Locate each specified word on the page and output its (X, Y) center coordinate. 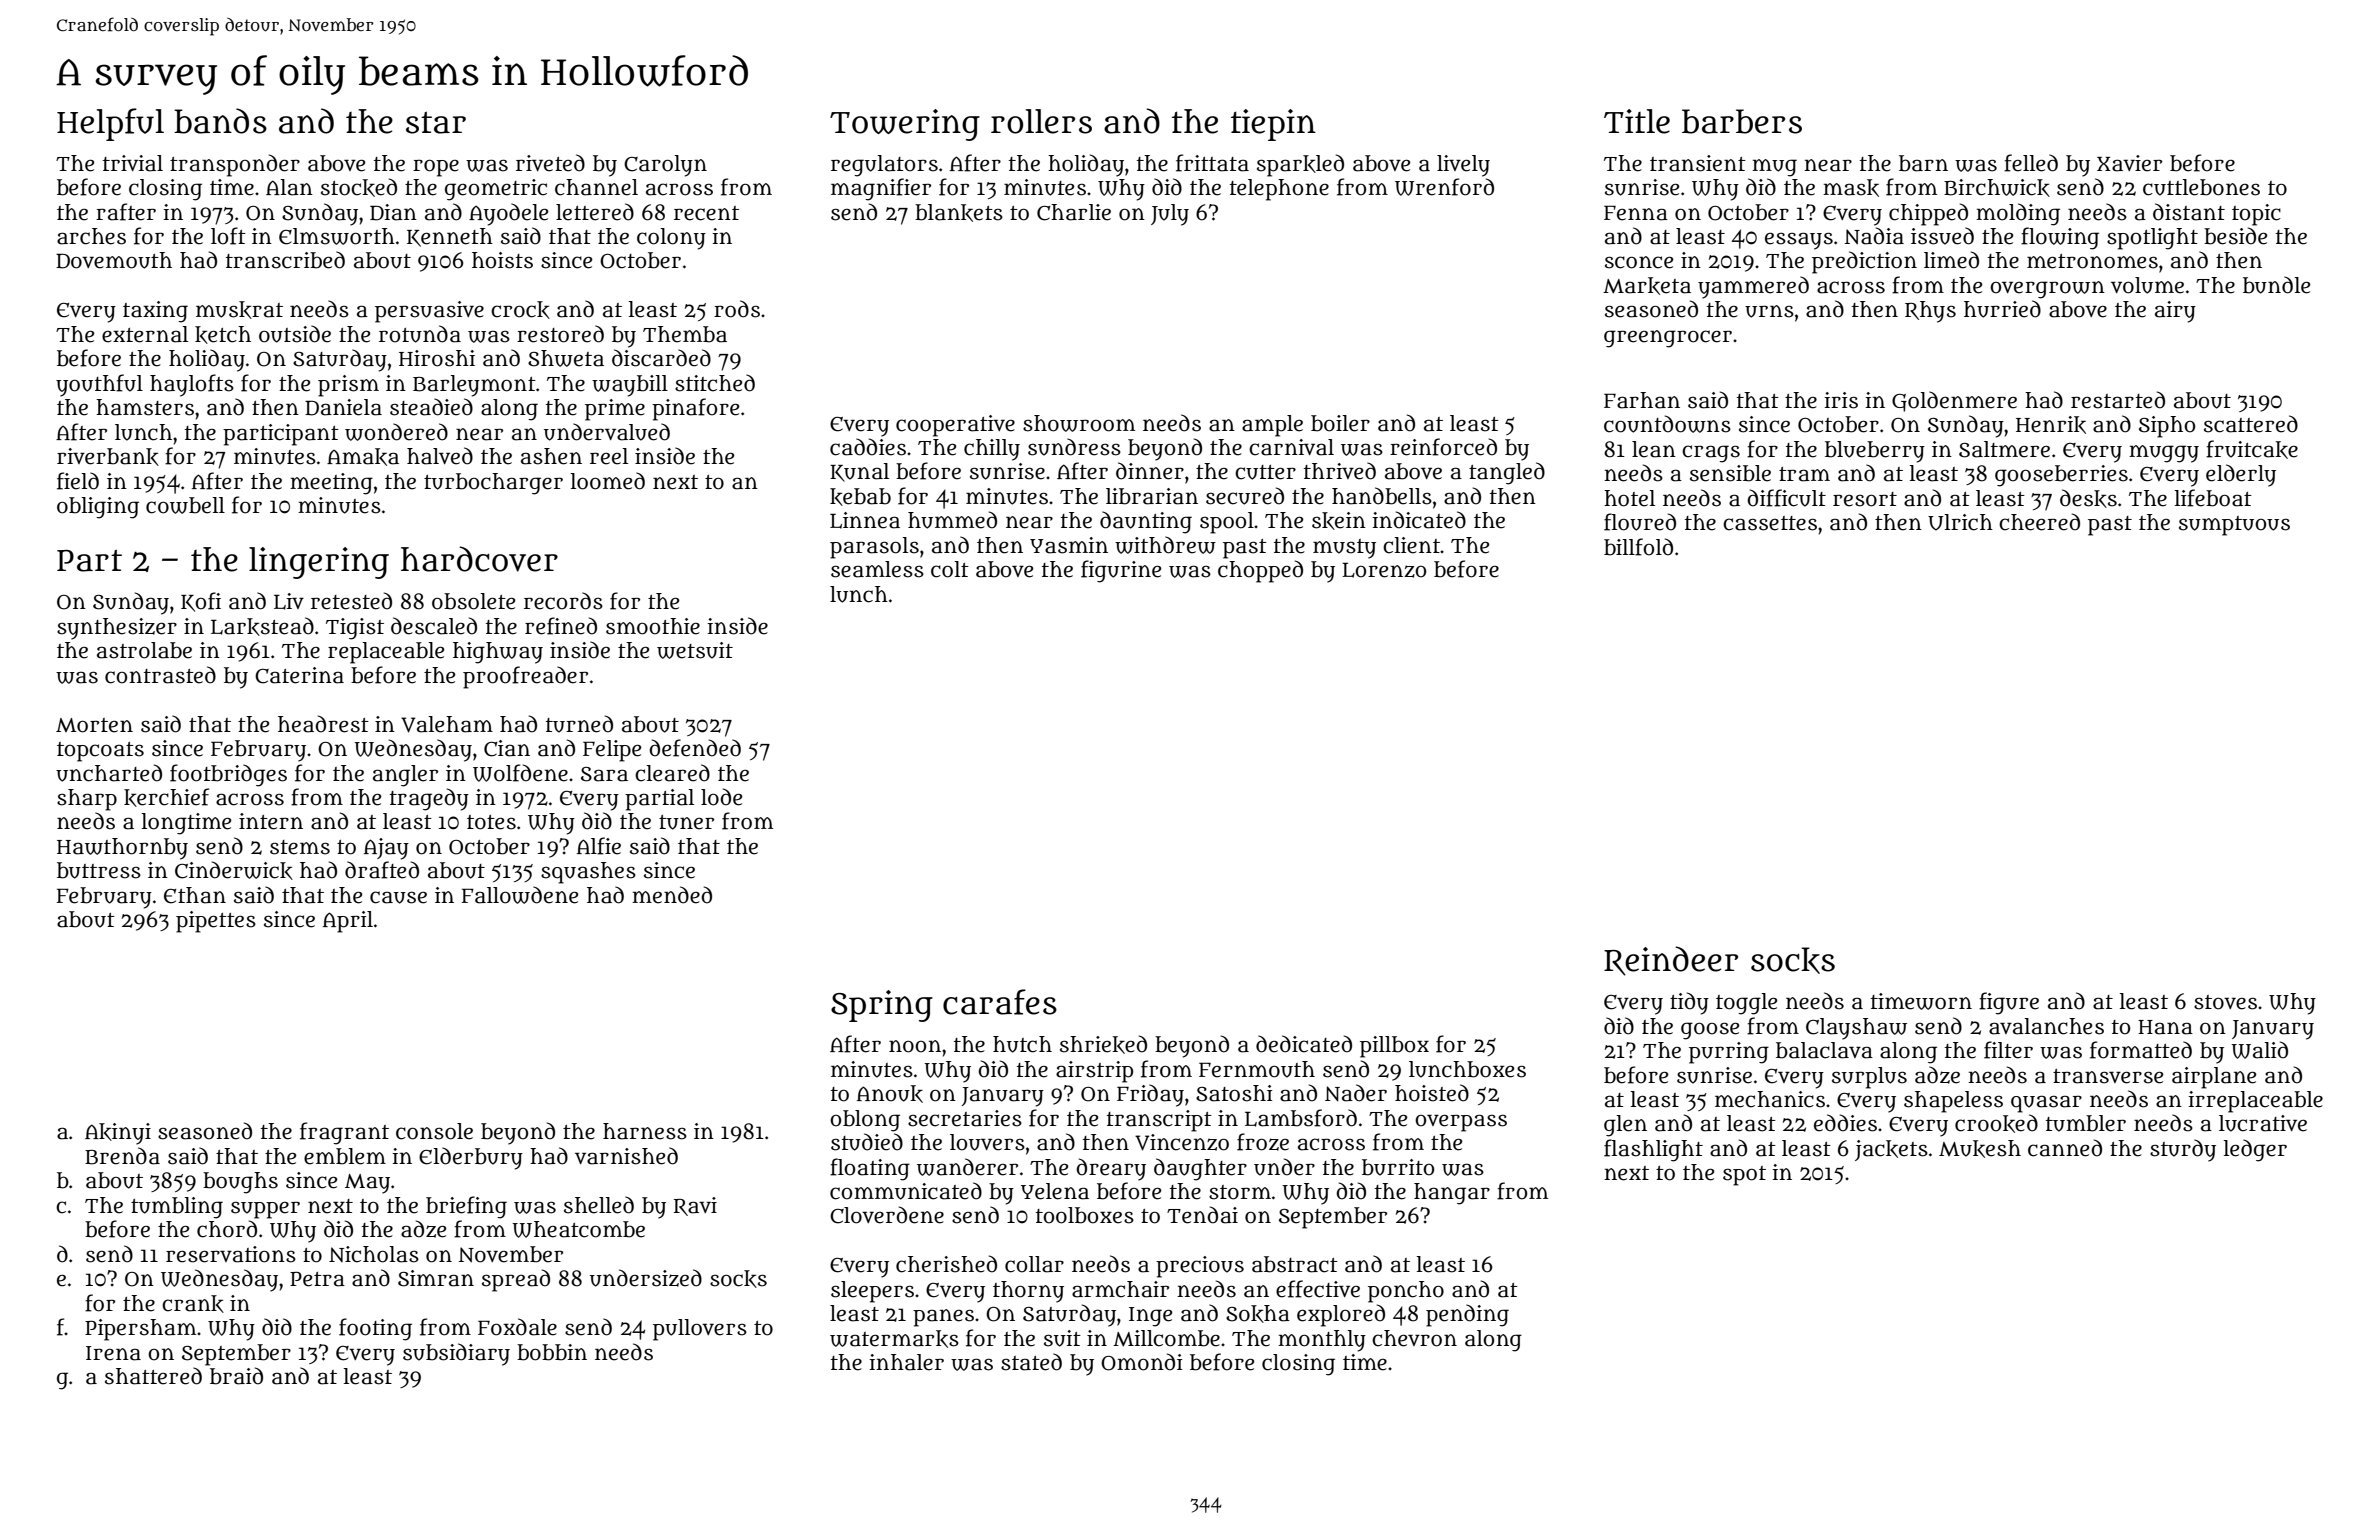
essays (1799, 241)
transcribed (285, 260)
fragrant (344, 1133)
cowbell (185, 505)
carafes (1000, 1002)
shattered (153, 1376)
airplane (2214, 1078)
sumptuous (2234, 526)
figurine (1121, 571)
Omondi (1141, 1362)
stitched (715, 383)
